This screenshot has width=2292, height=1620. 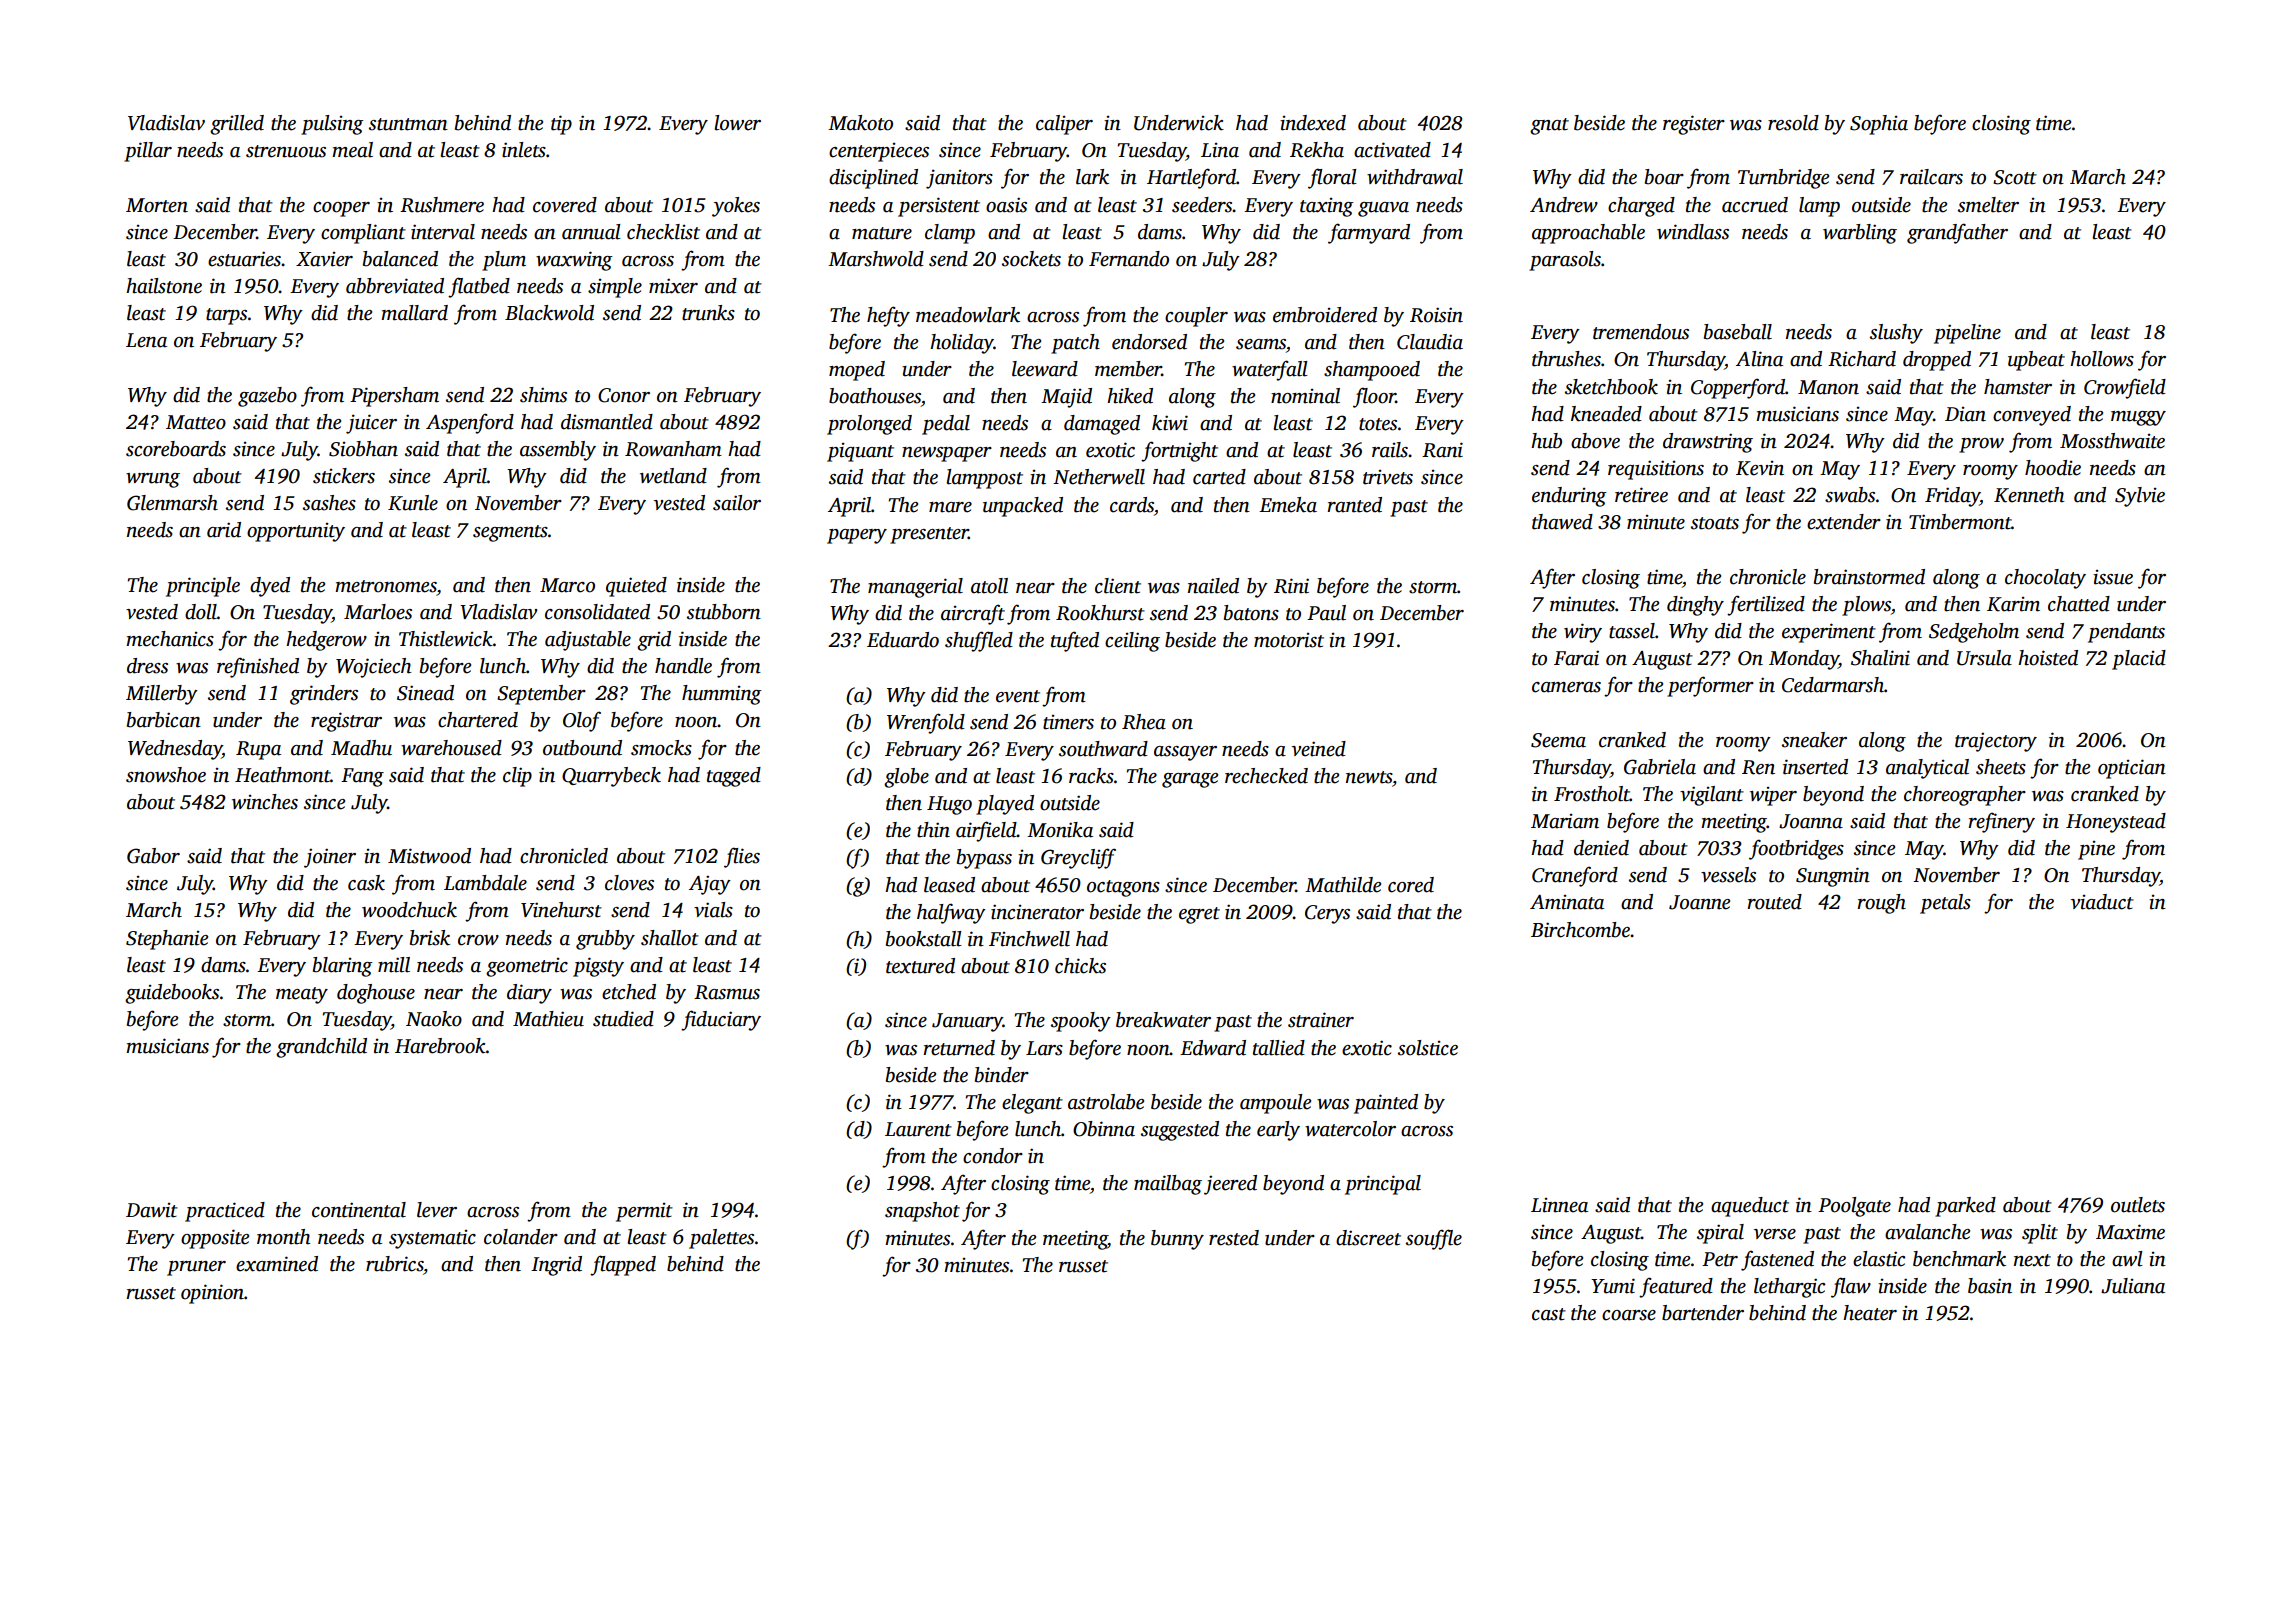 What do you see at coordinates (1064, 125) in the screenshot?
I see `caliper` at bounding box center [1064, 125].
